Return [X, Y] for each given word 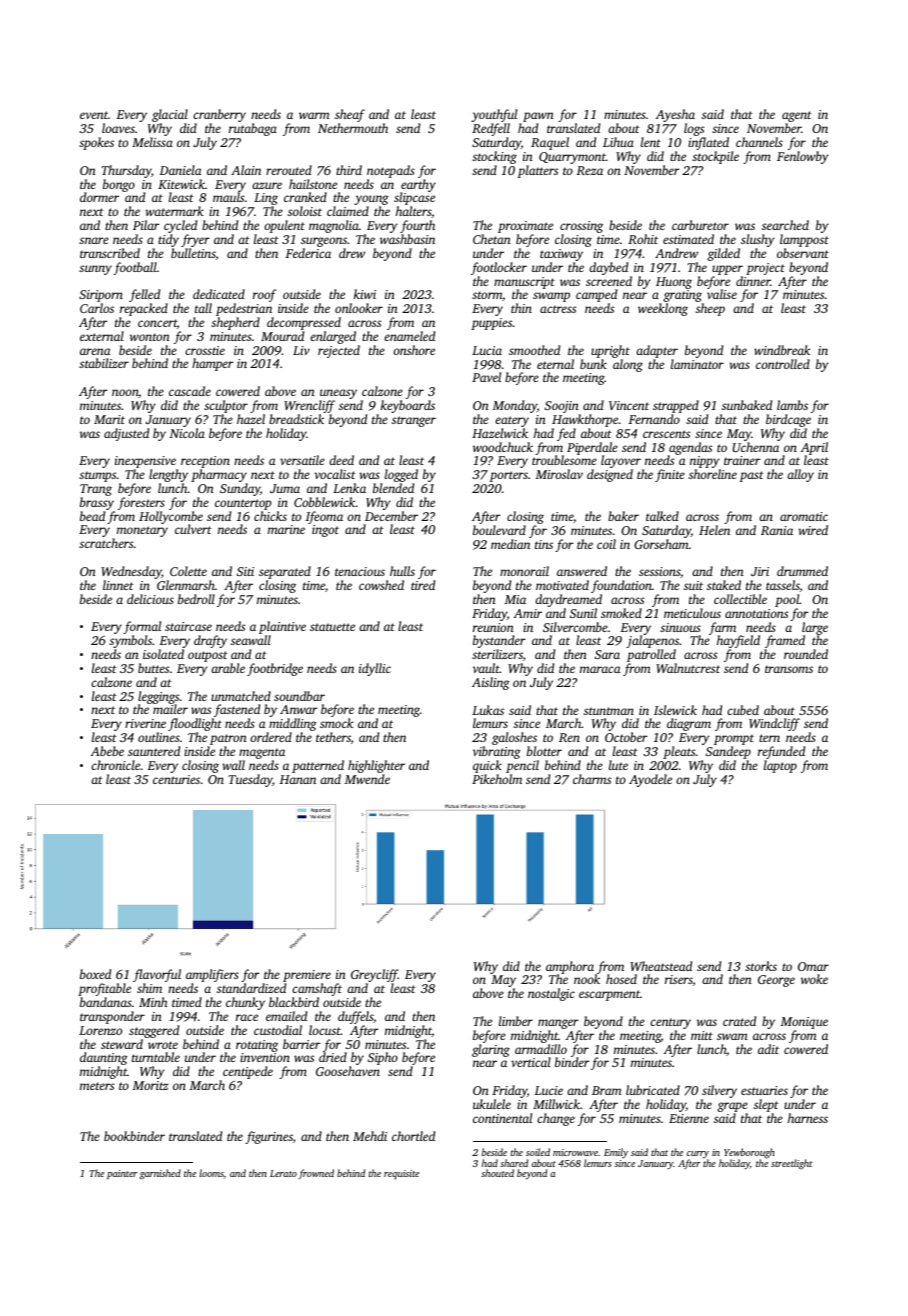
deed [341, 460]
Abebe [107, 751]
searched [785, 225]
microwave [575, 1152]
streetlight [792, 1164]
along [628, 365]
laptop [780, 766]
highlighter [376, 766]
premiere [307, 976]
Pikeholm [497, 779]
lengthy [168, 475]
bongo [119, 185]
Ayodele [650, 780]
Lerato [283, 1173]
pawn [538, 117]
